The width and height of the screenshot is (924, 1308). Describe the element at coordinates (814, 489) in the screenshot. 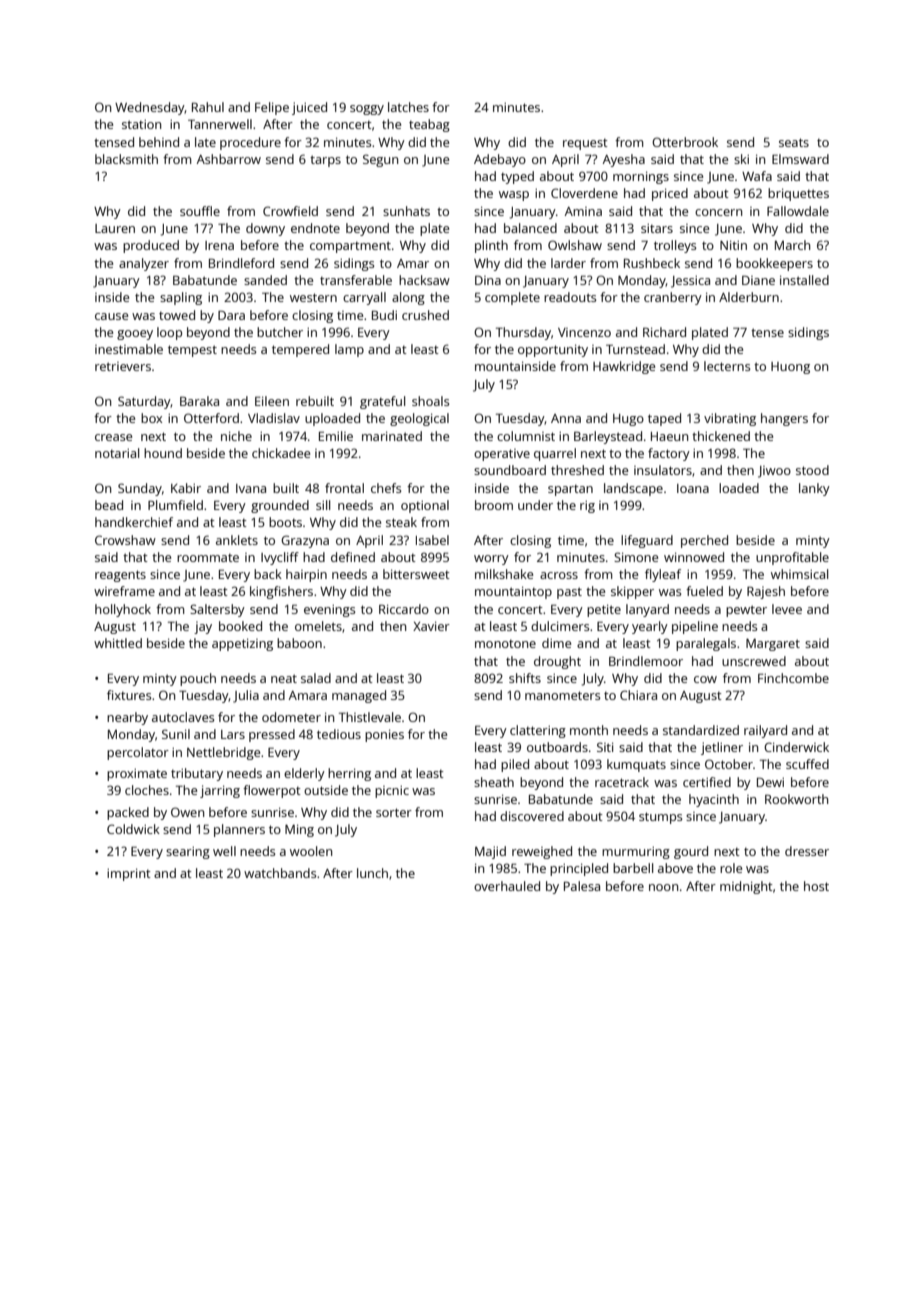

I see `lanky` at that location.
